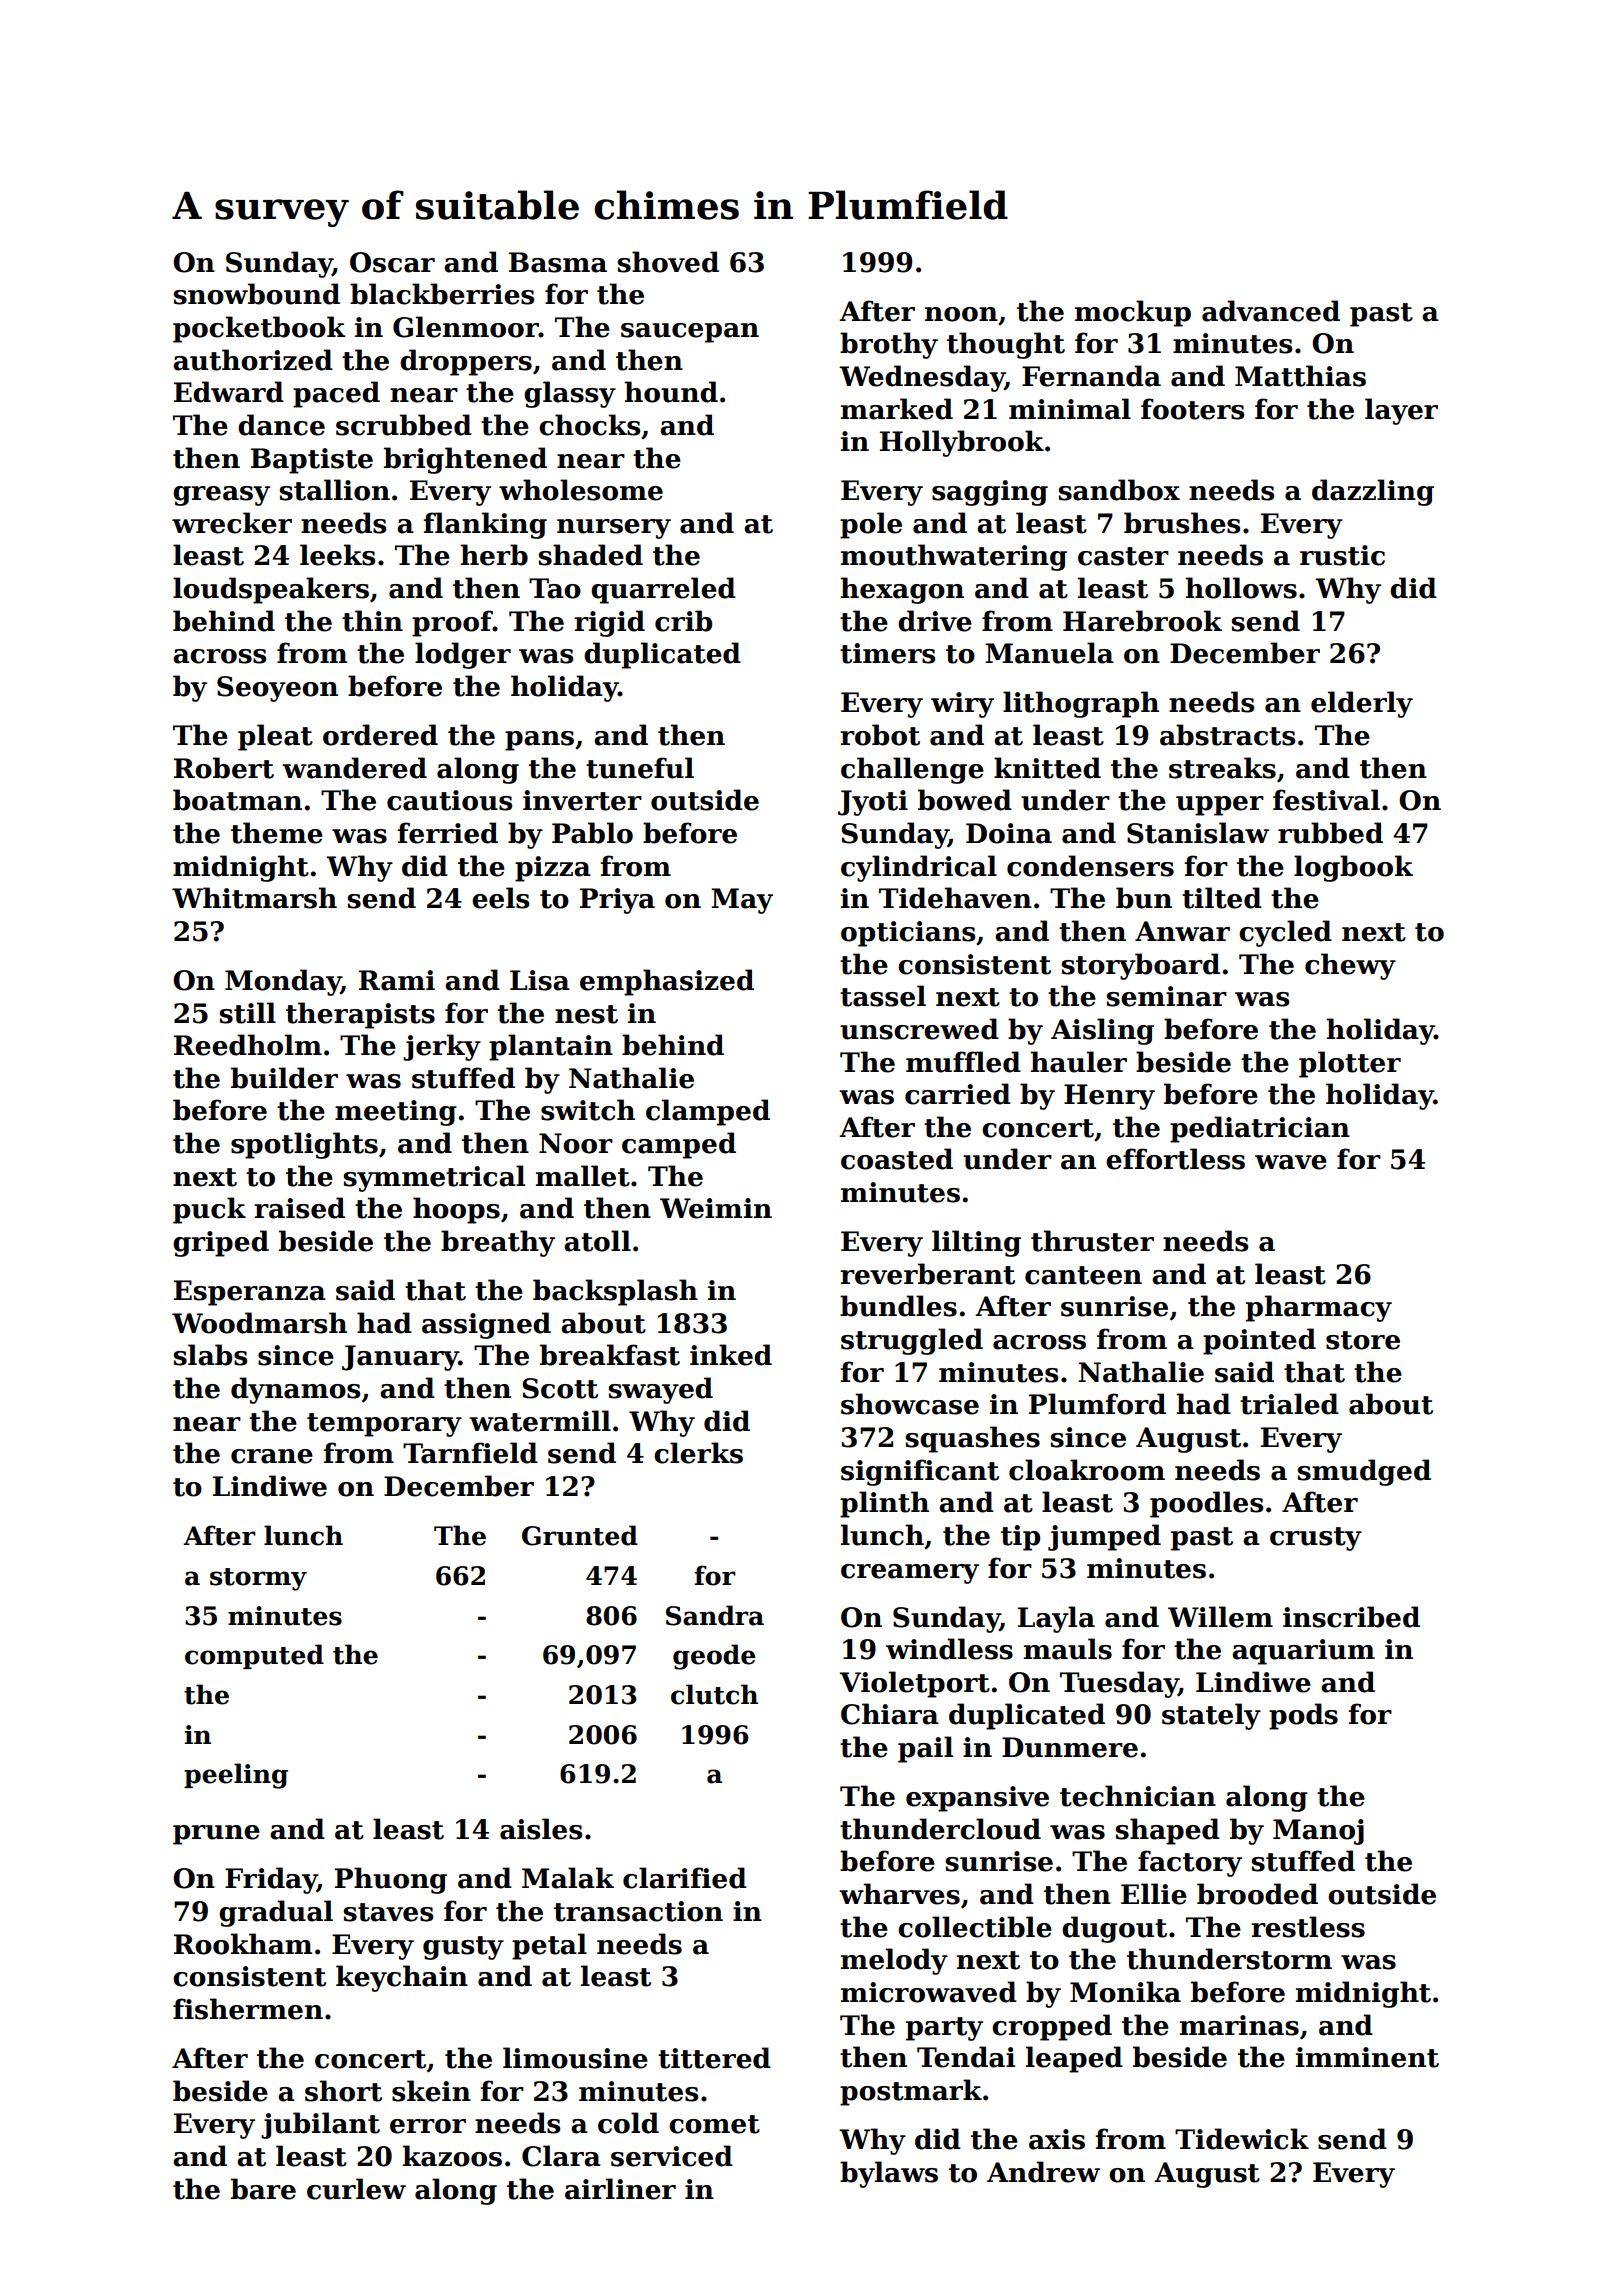 Image resolution: width=1620 pixels, height=2292 pixels. I want to click on condensers, so click(1090, 866).
